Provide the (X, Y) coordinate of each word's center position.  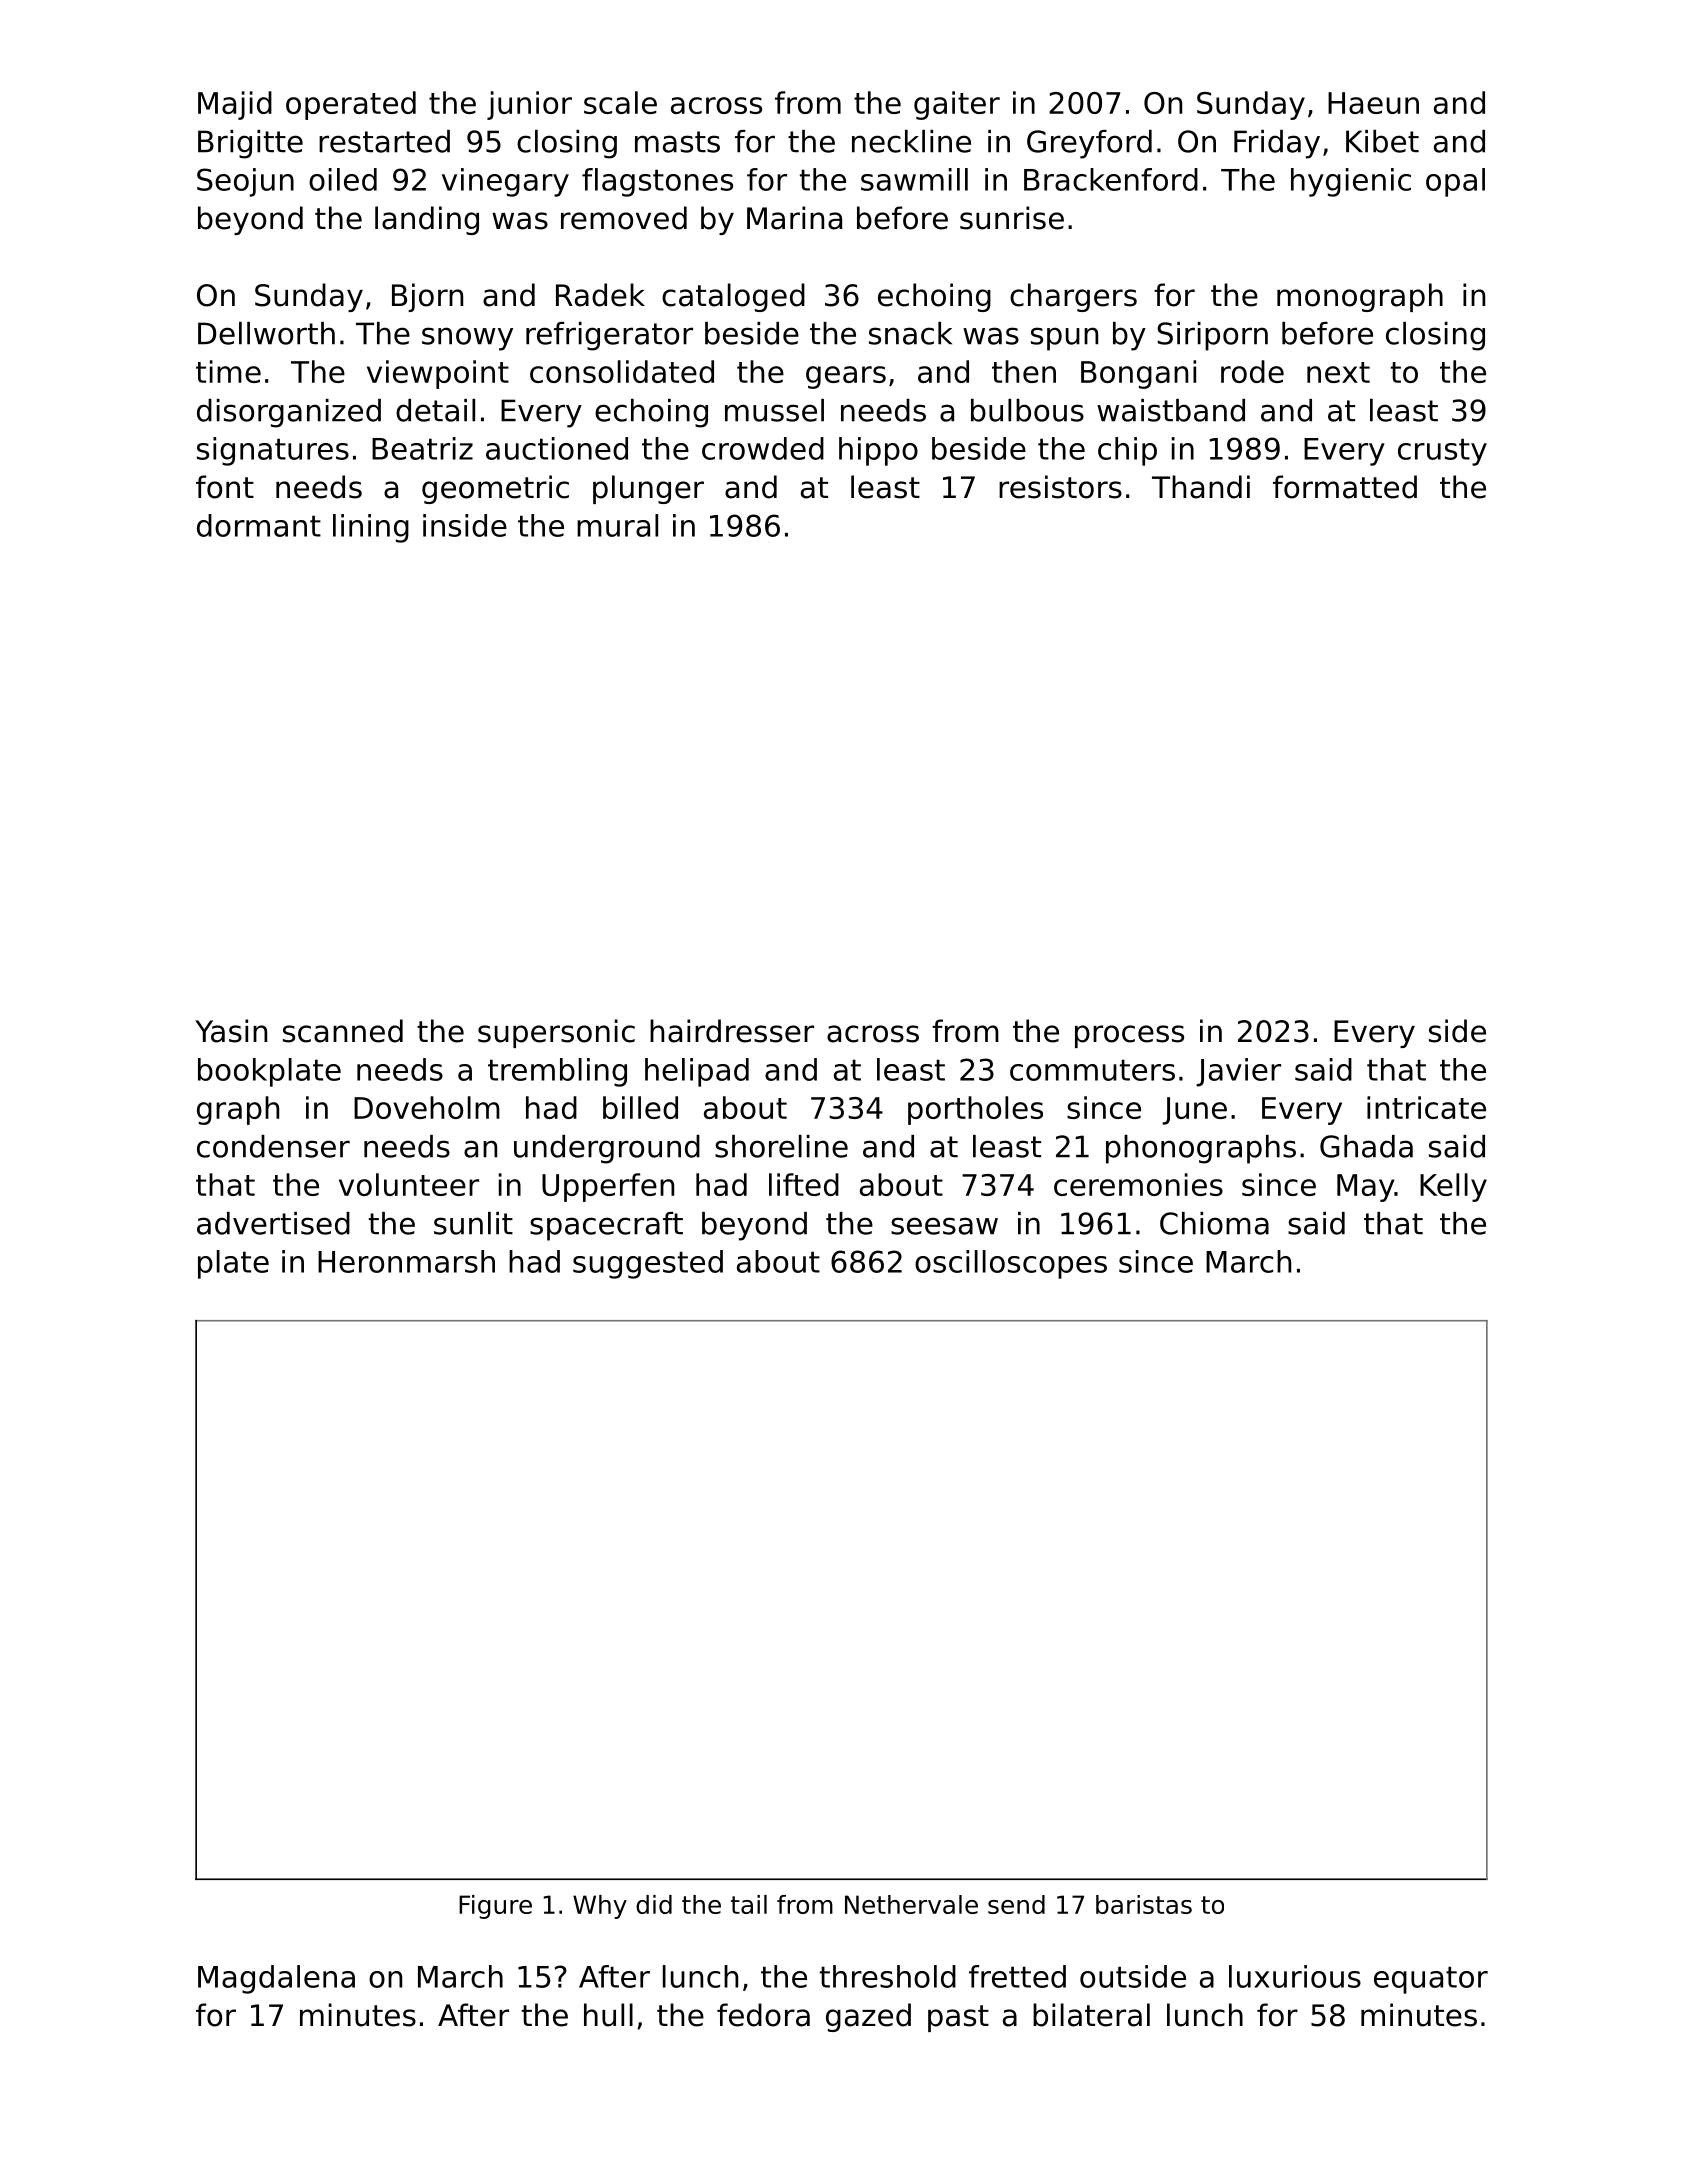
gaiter (957, 105)
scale (620, 102)
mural (617, 525)
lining (371, 528)
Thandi (1201, 487)
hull (608, 2015)
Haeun (1373, 103)
